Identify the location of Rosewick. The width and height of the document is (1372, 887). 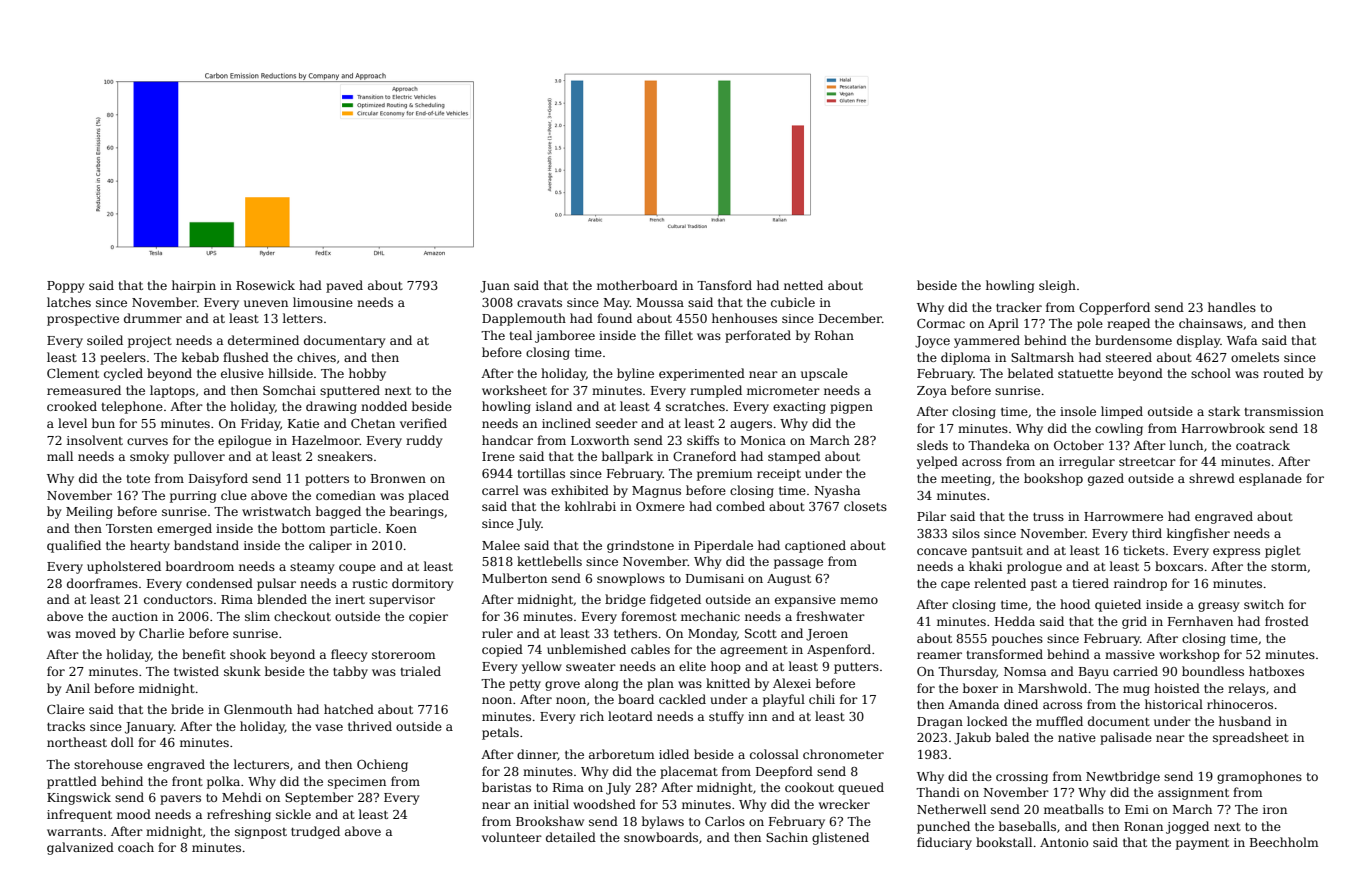
(265, 285).
